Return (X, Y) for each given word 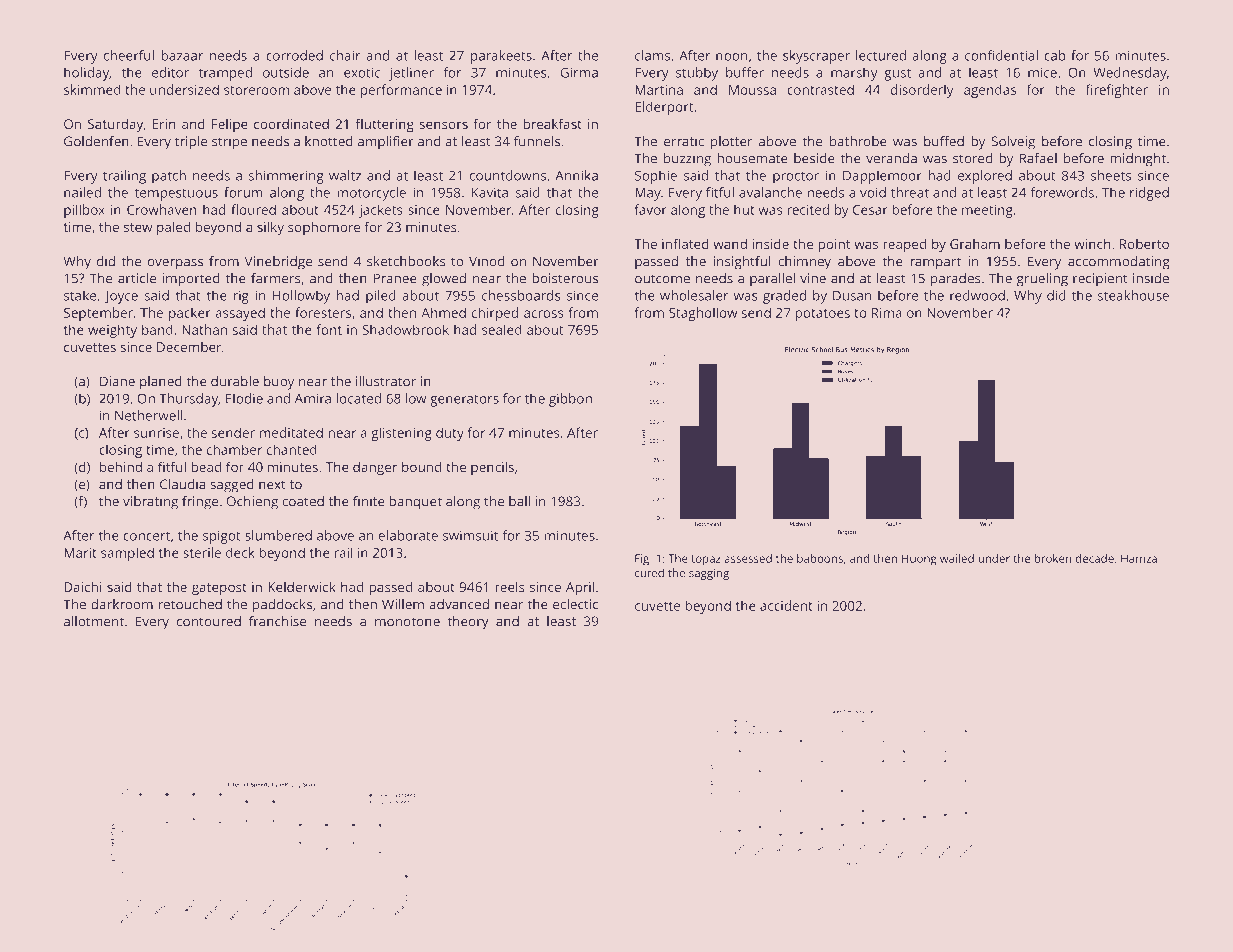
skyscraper (816, 57)
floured (253, 209)
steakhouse (1133, 295)
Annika (576, 175)
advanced (459, 604)
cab (1055, 55)
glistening (401, 434)
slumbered (278, 535)
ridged (1149, 194)
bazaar (182, 55)
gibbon (570, 400)
